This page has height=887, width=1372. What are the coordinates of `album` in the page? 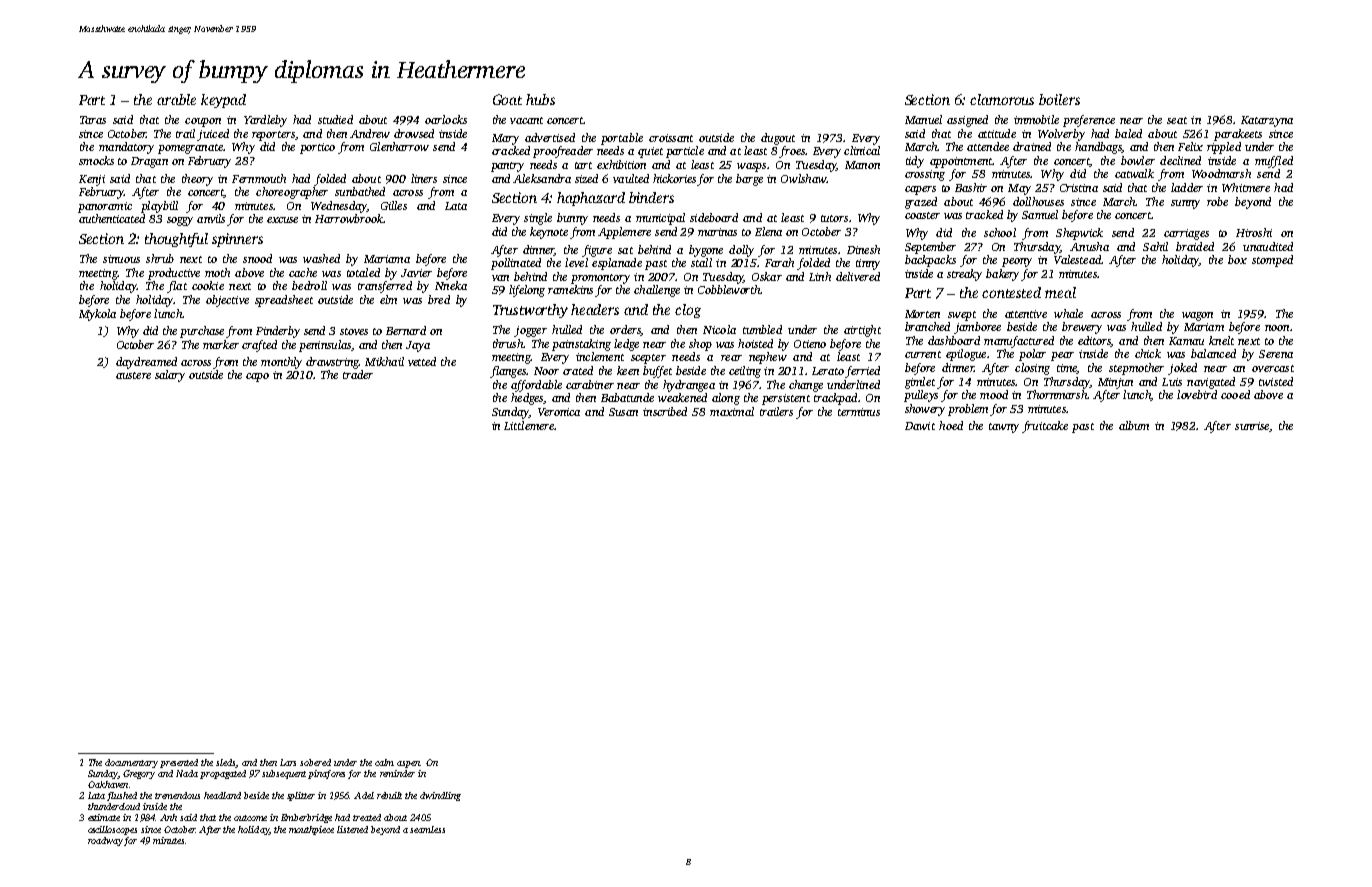 It's located at (1134, 425).
